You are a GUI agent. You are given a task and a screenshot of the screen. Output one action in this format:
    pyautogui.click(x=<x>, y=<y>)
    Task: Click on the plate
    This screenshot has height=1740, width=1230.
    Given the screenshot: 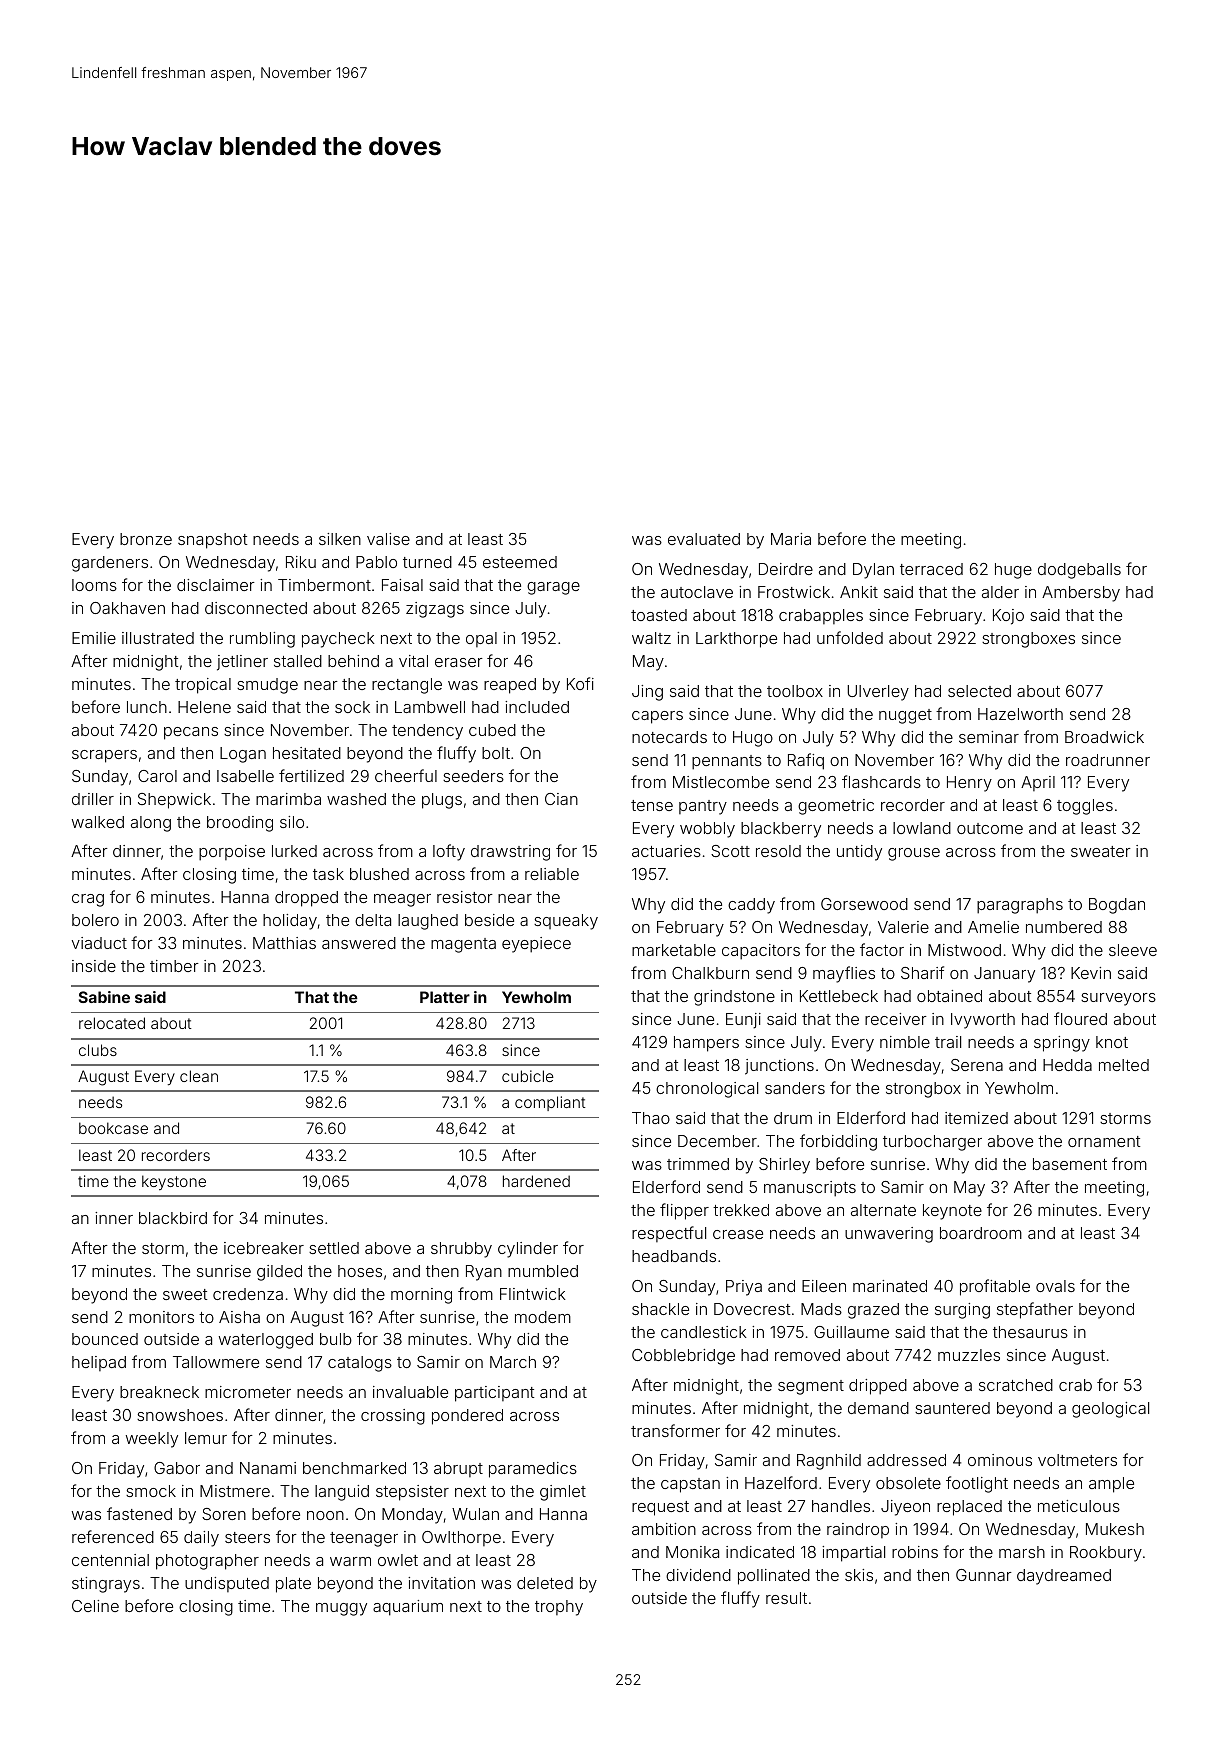 What is the action you would take?
    pyautogui.click(x=293, y=1585)
